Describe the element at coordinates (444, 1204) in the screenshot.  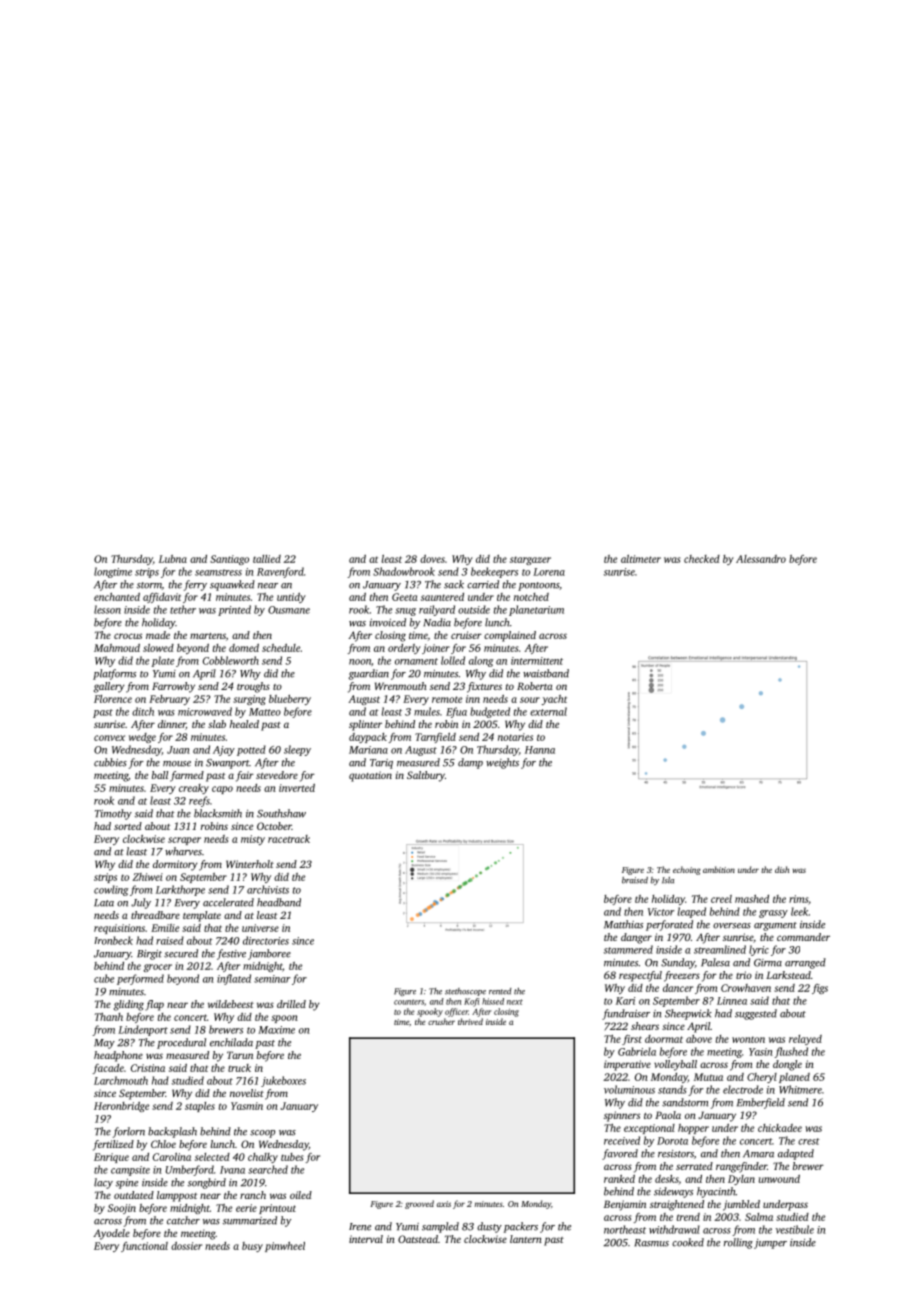
I see `axis` at that location.
